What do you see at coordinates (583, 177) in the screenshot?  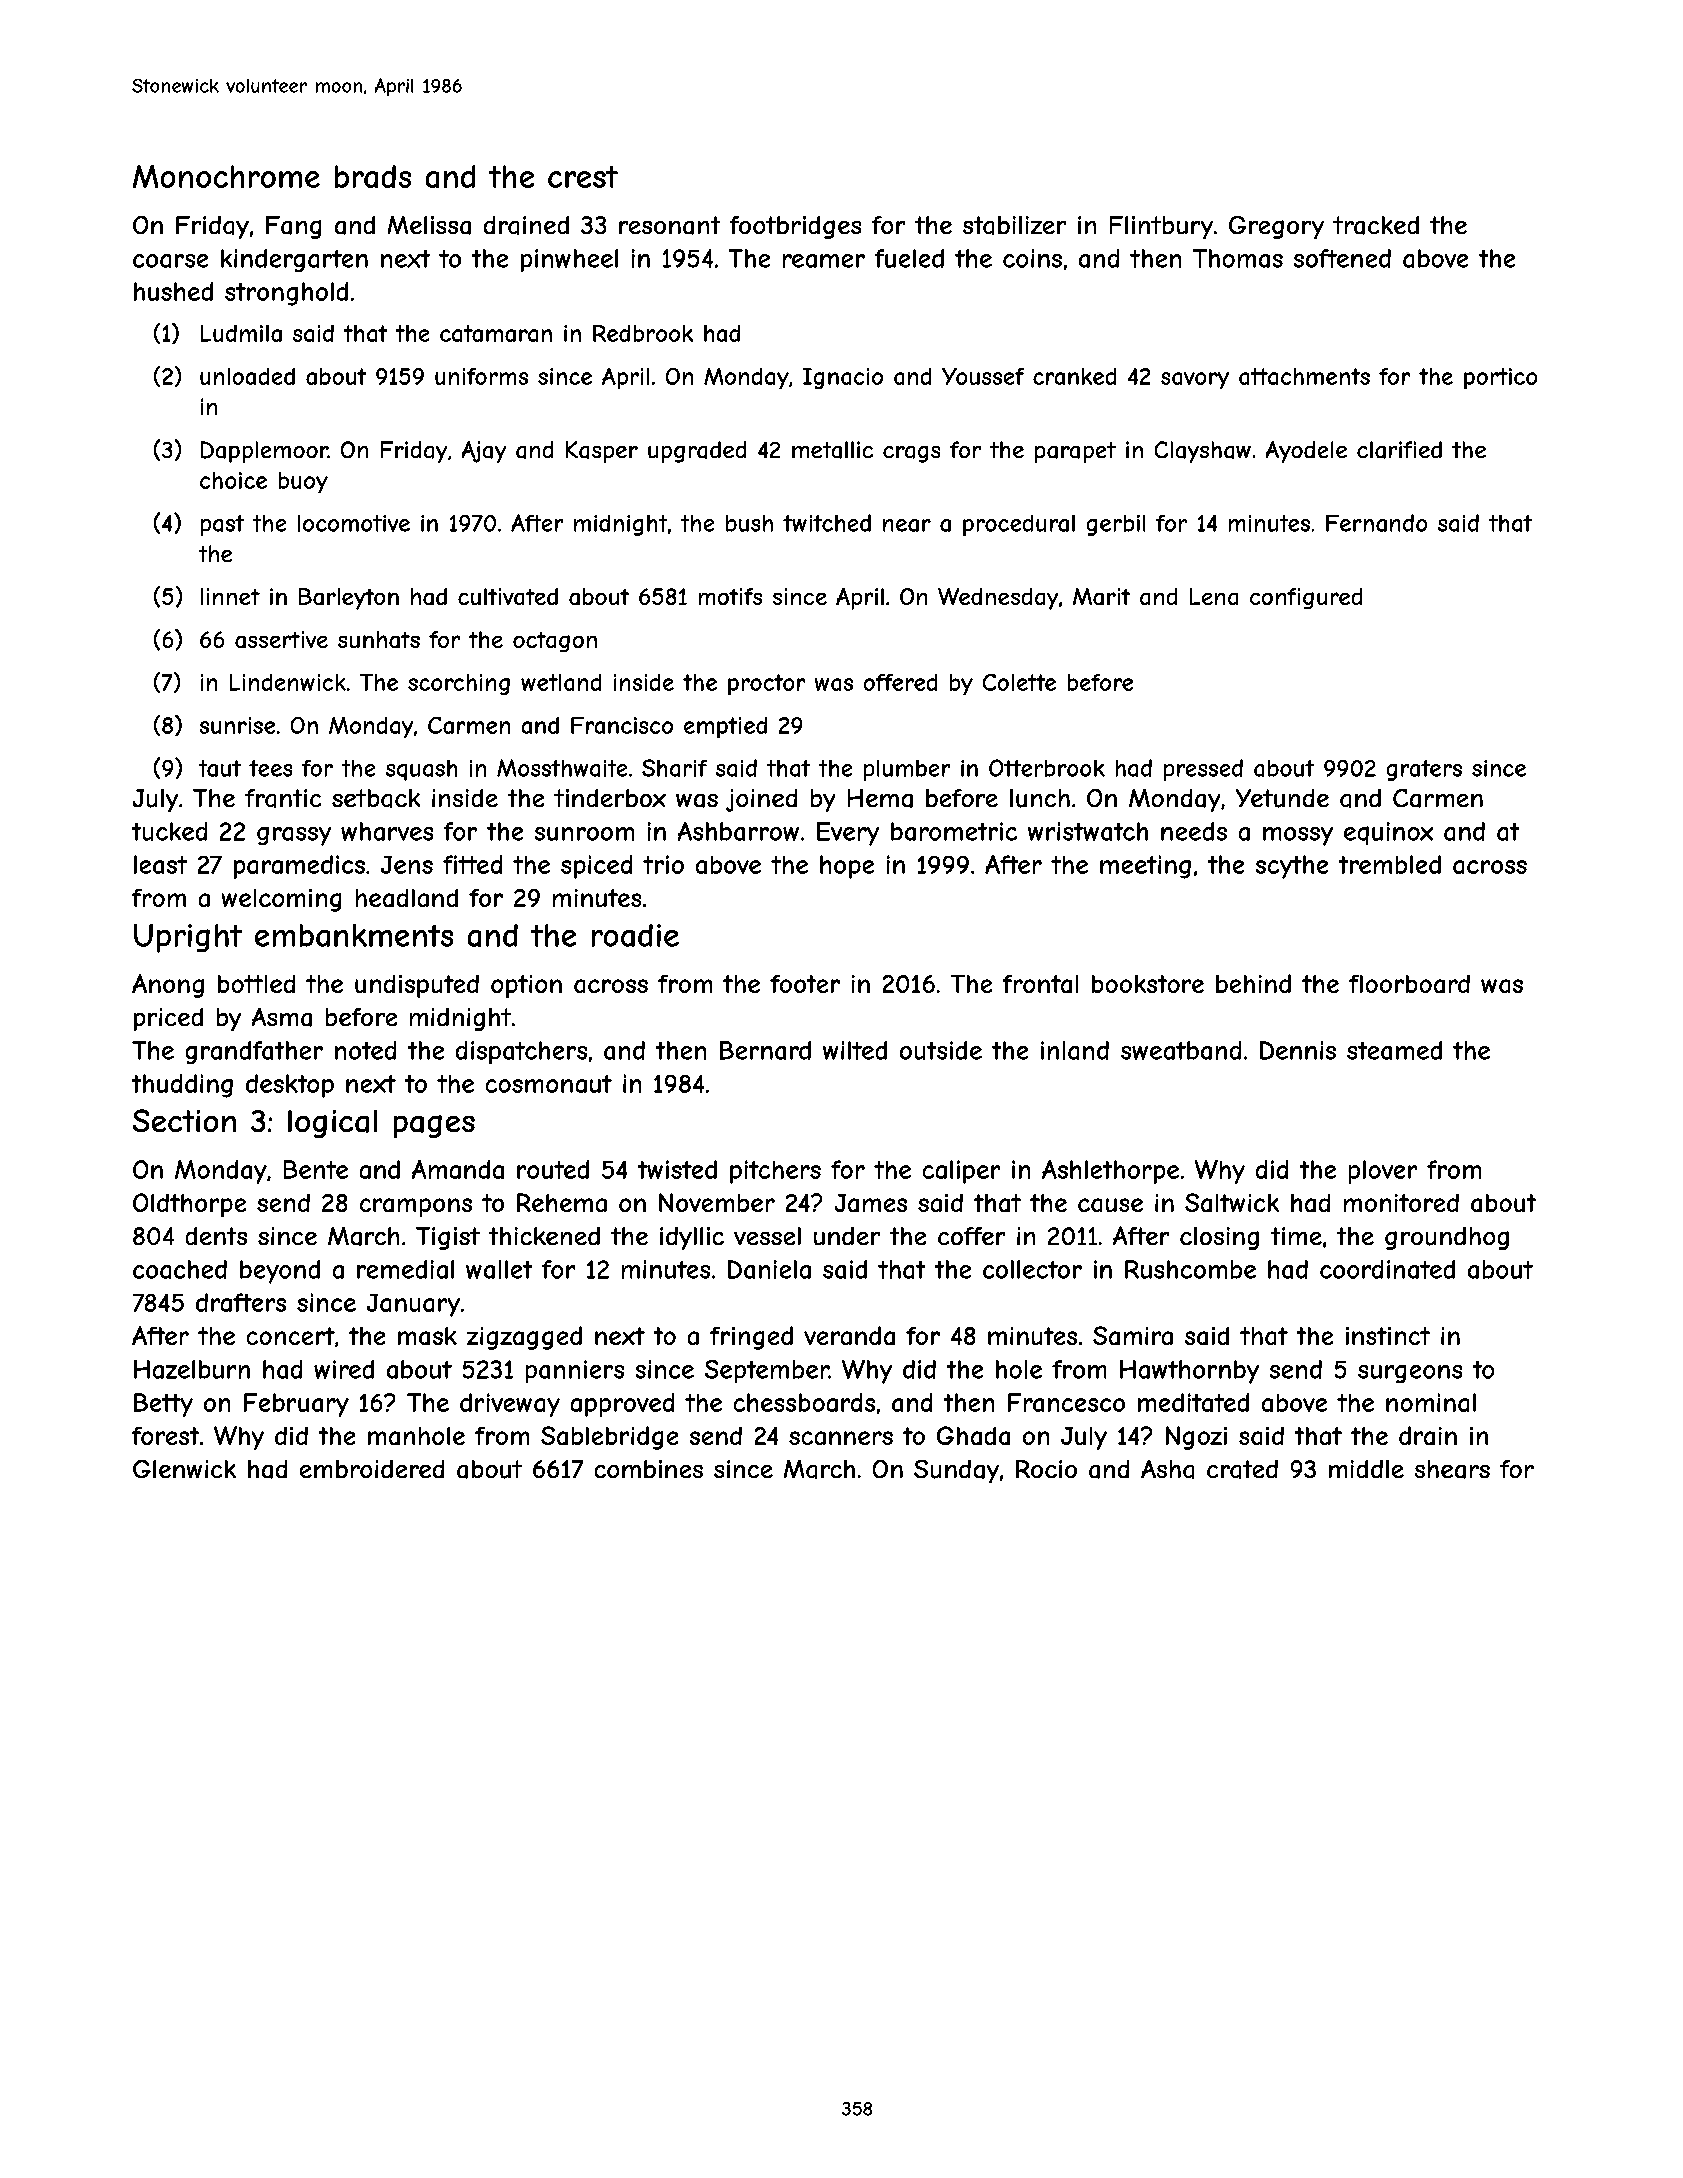 I see `crest` at bounding box center [583, 177].
